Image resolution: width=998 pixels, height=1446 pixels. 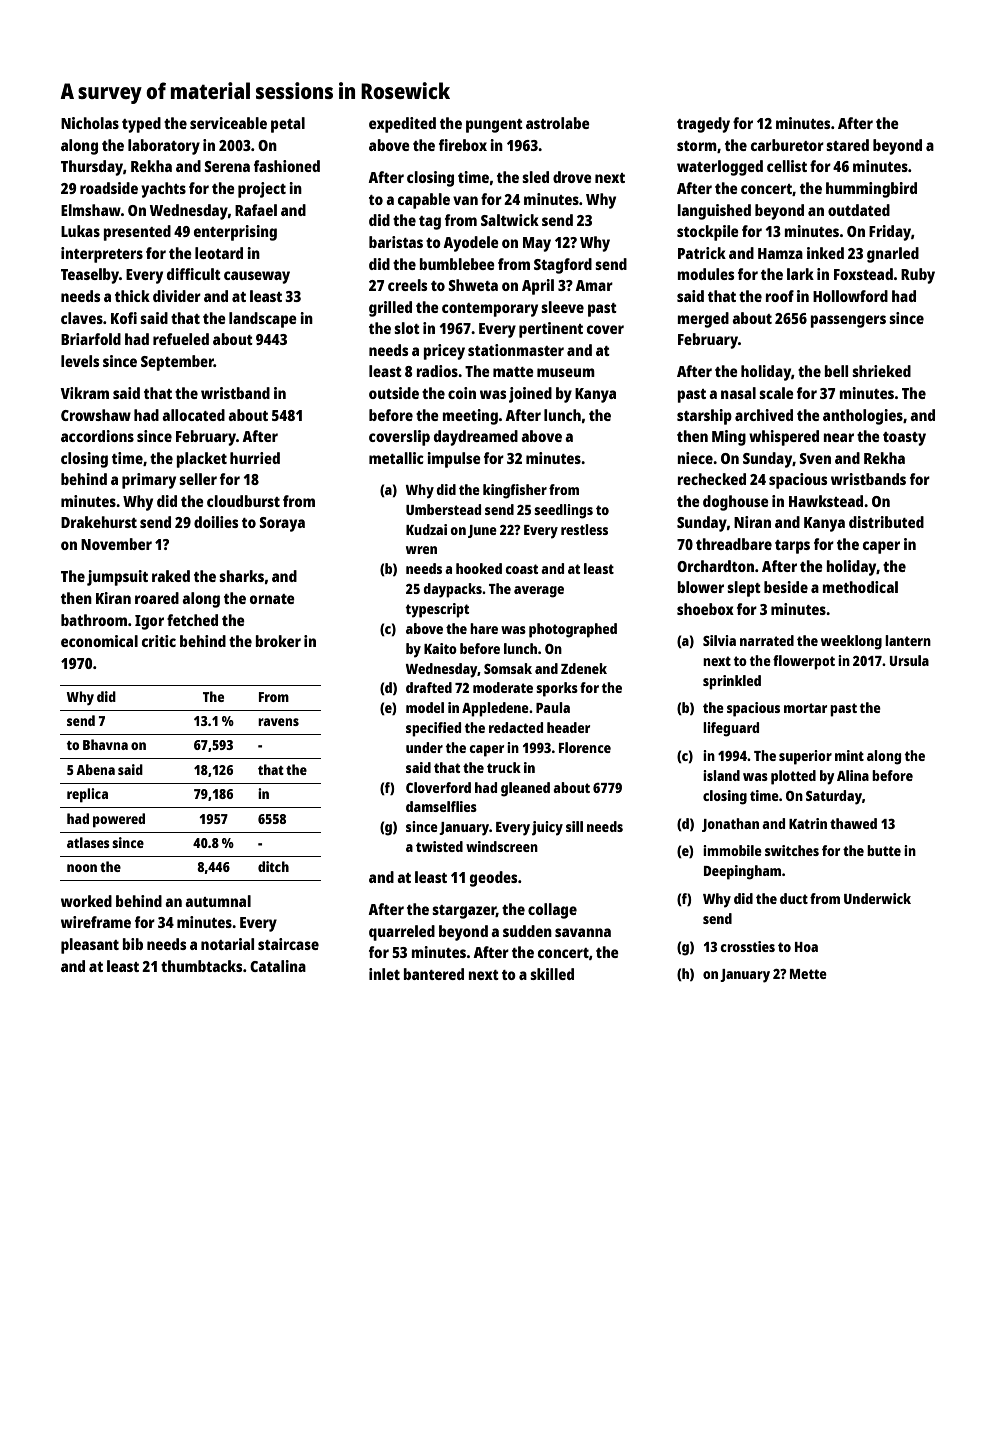 What do you see at coordinates (838, 437) in the screenshot?
I see `near` at bounding box center [838, 437].
